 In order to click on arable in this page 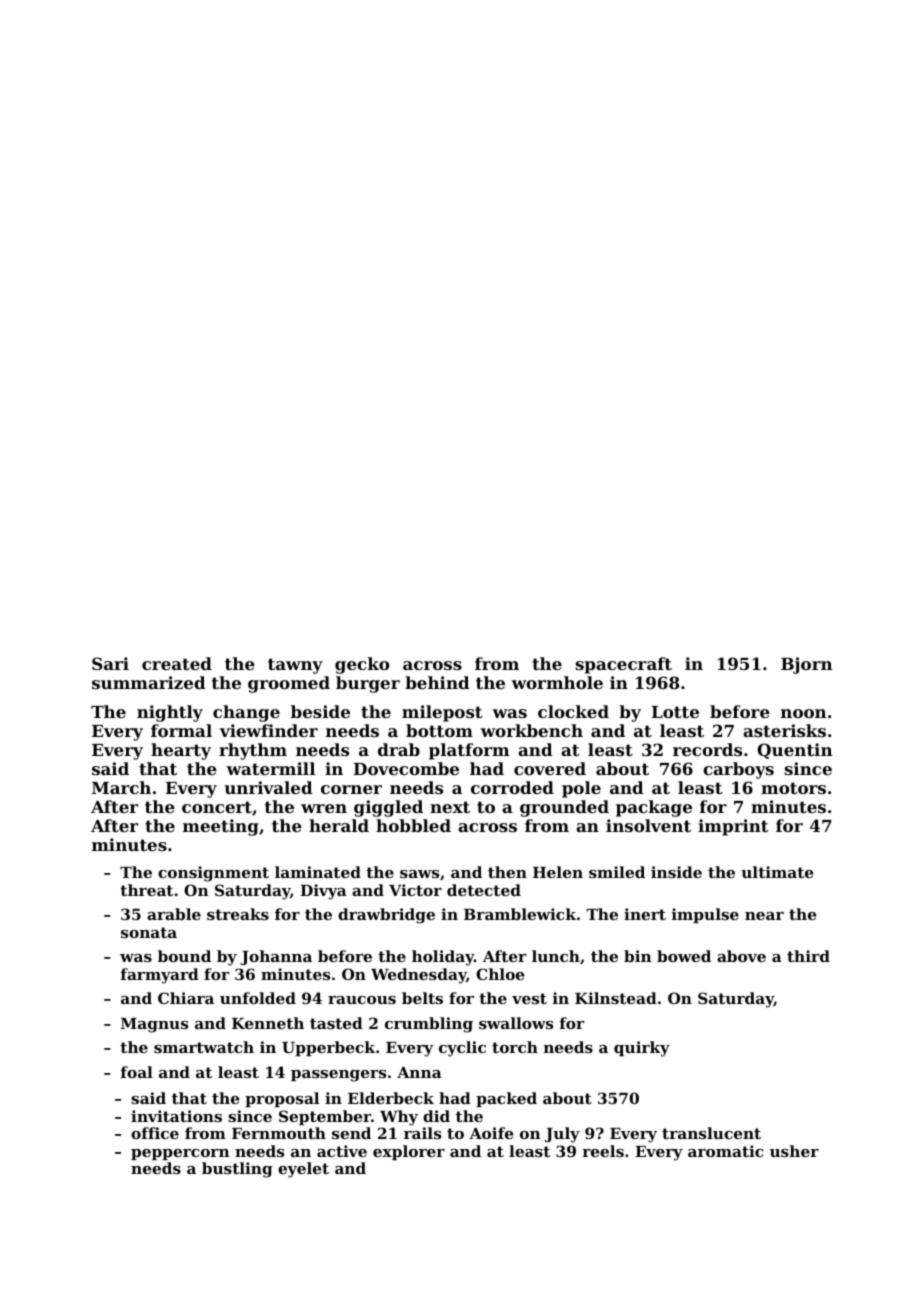, I will do `click(174, 914)`.
